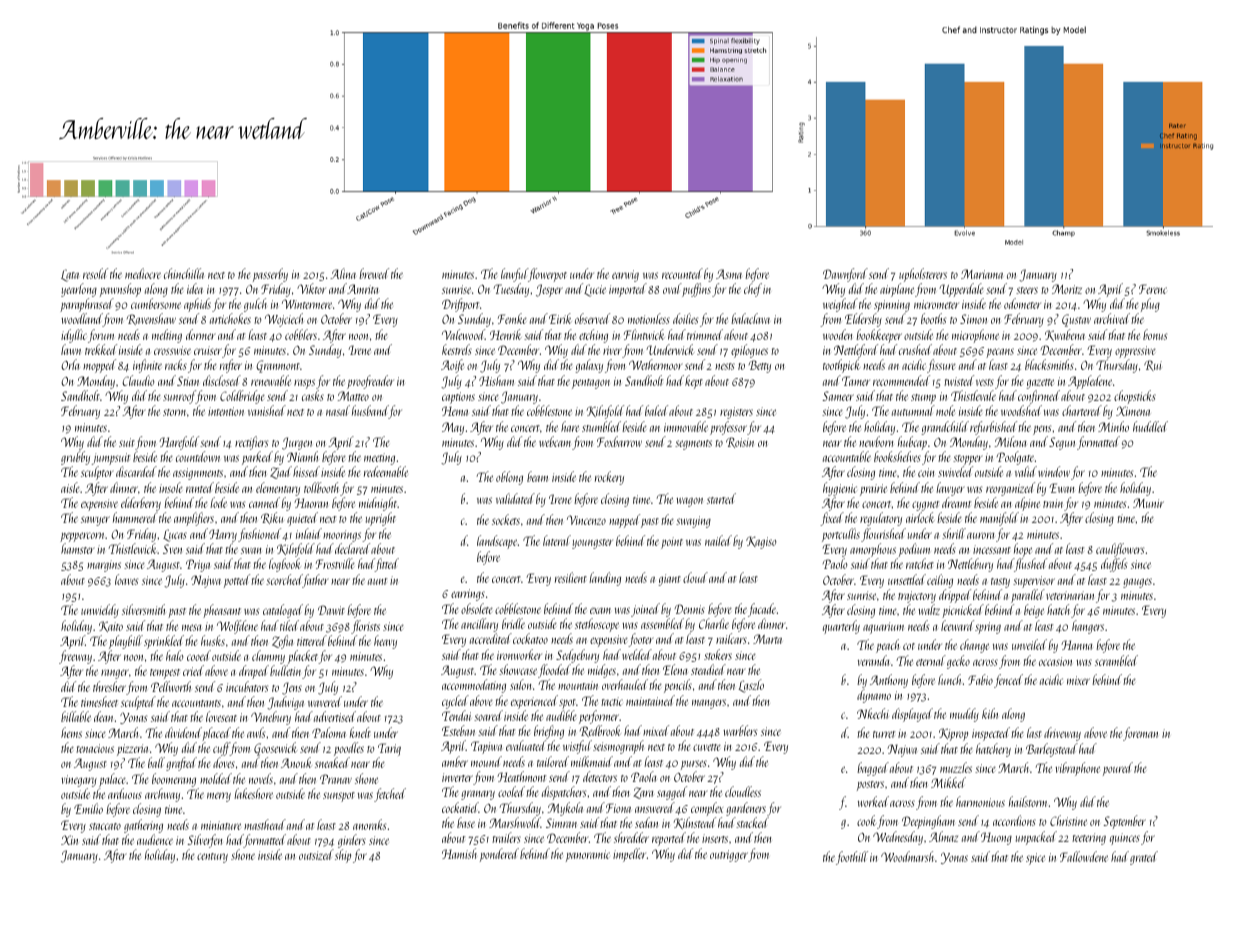 Image resolution: width=1233 pixels, height=952 pixels. What do you see at coordinates (1061, 488) in the document?
I see `Ewan` at bounding box center [1061, 488].
